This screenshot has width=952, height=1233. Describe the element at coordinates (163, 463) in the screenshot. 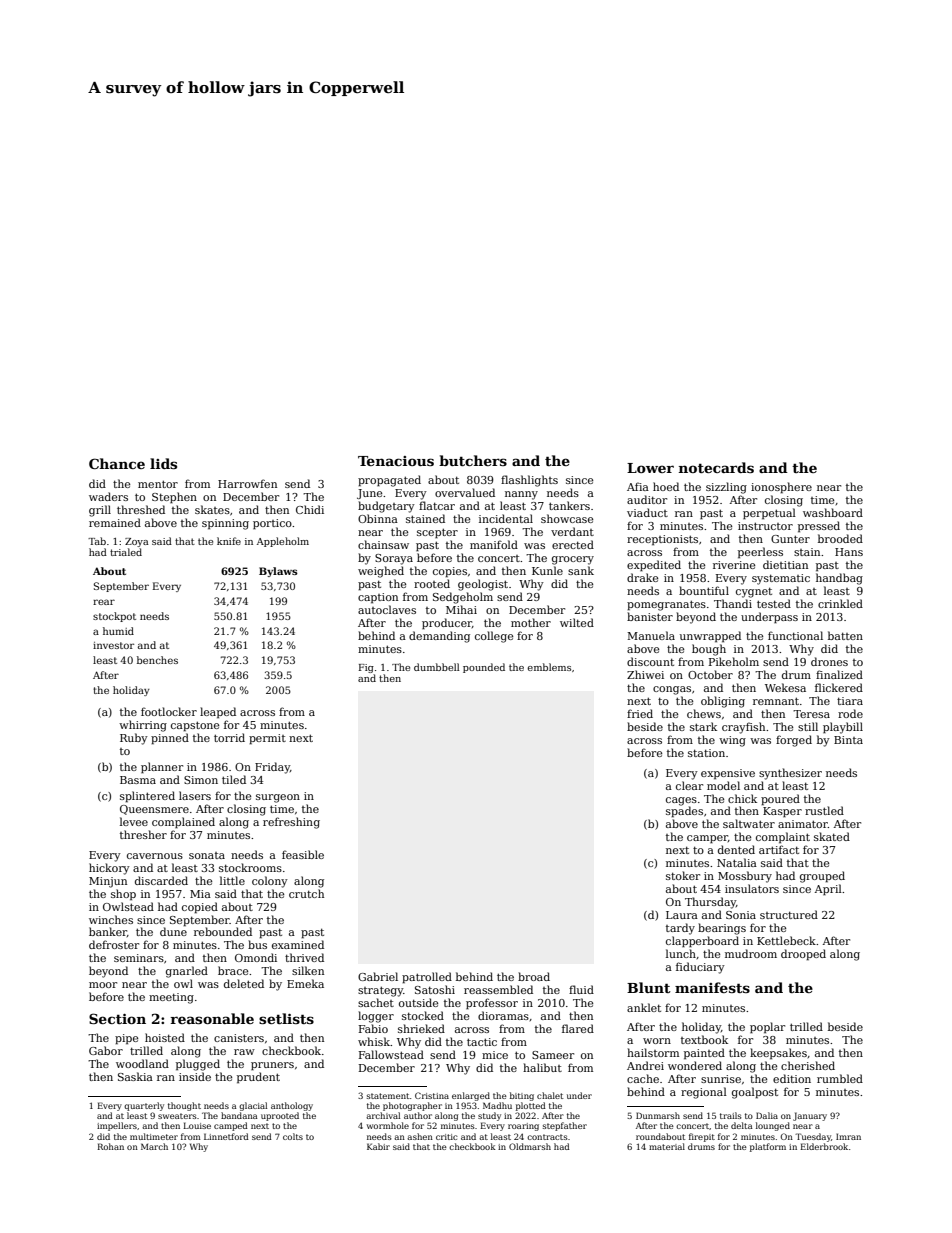

I see `lids` at that location.
